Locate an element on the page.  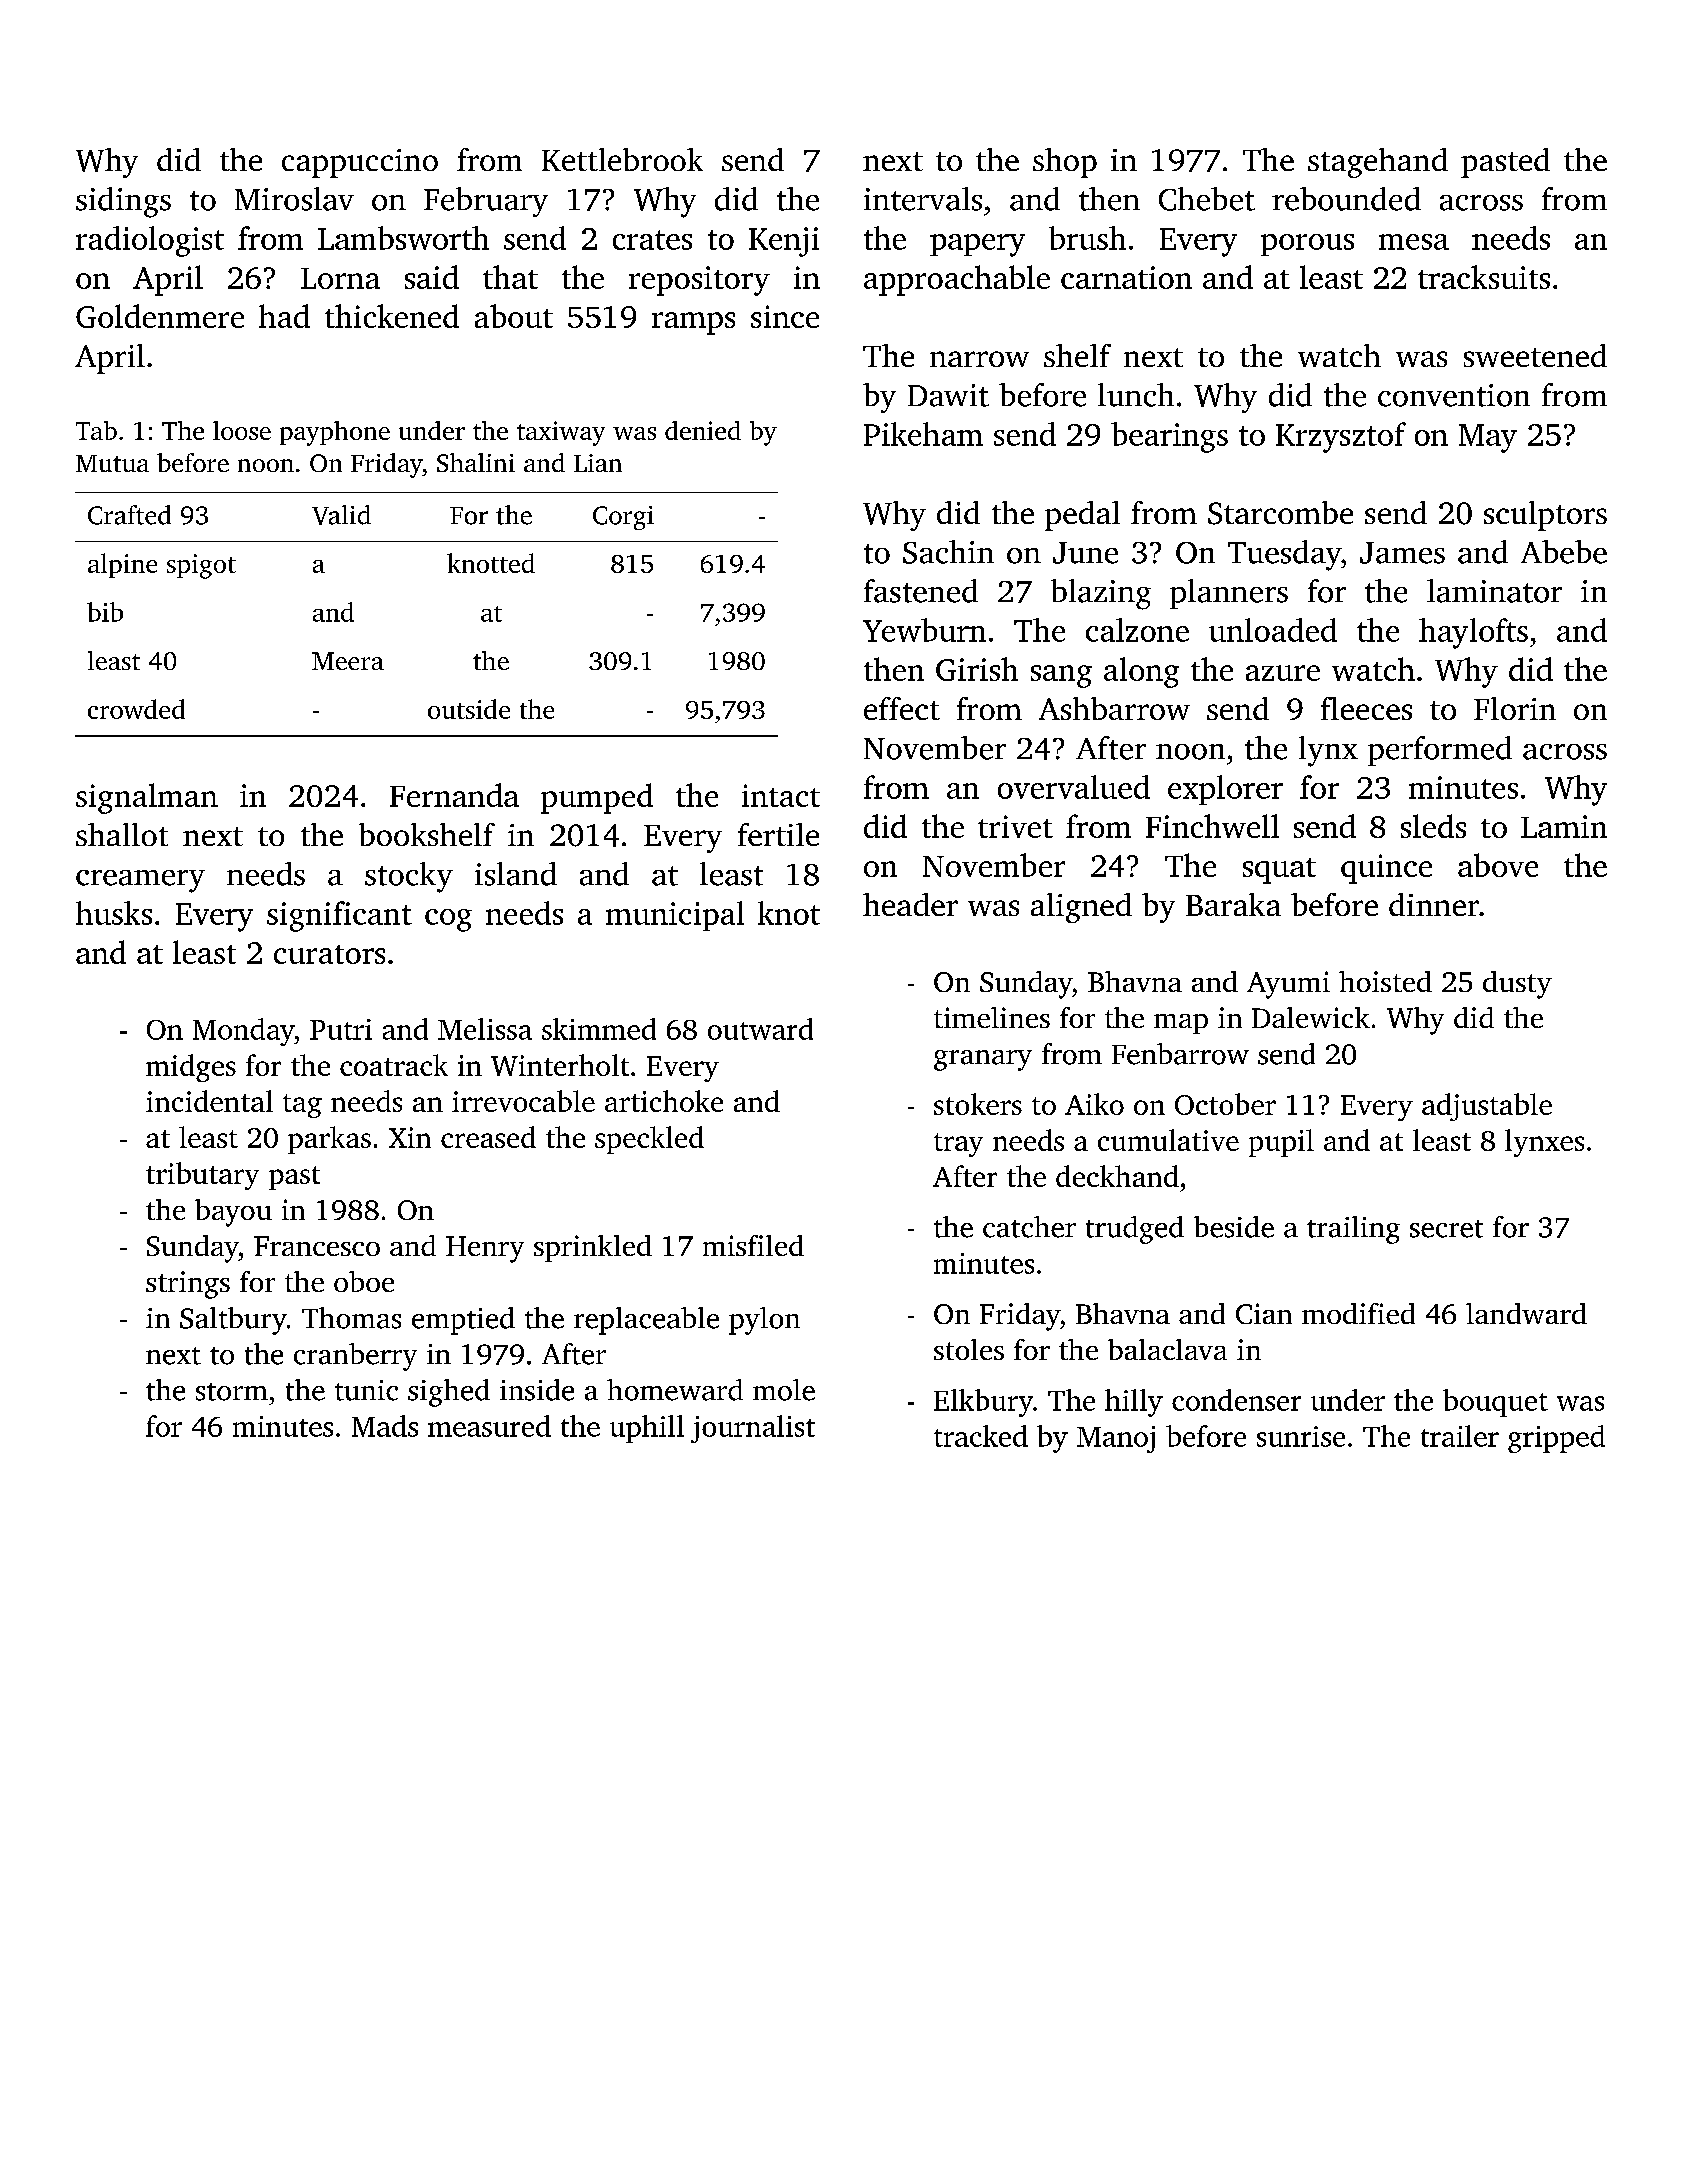
Kettlebrook is located at coordinates (622, 159).
